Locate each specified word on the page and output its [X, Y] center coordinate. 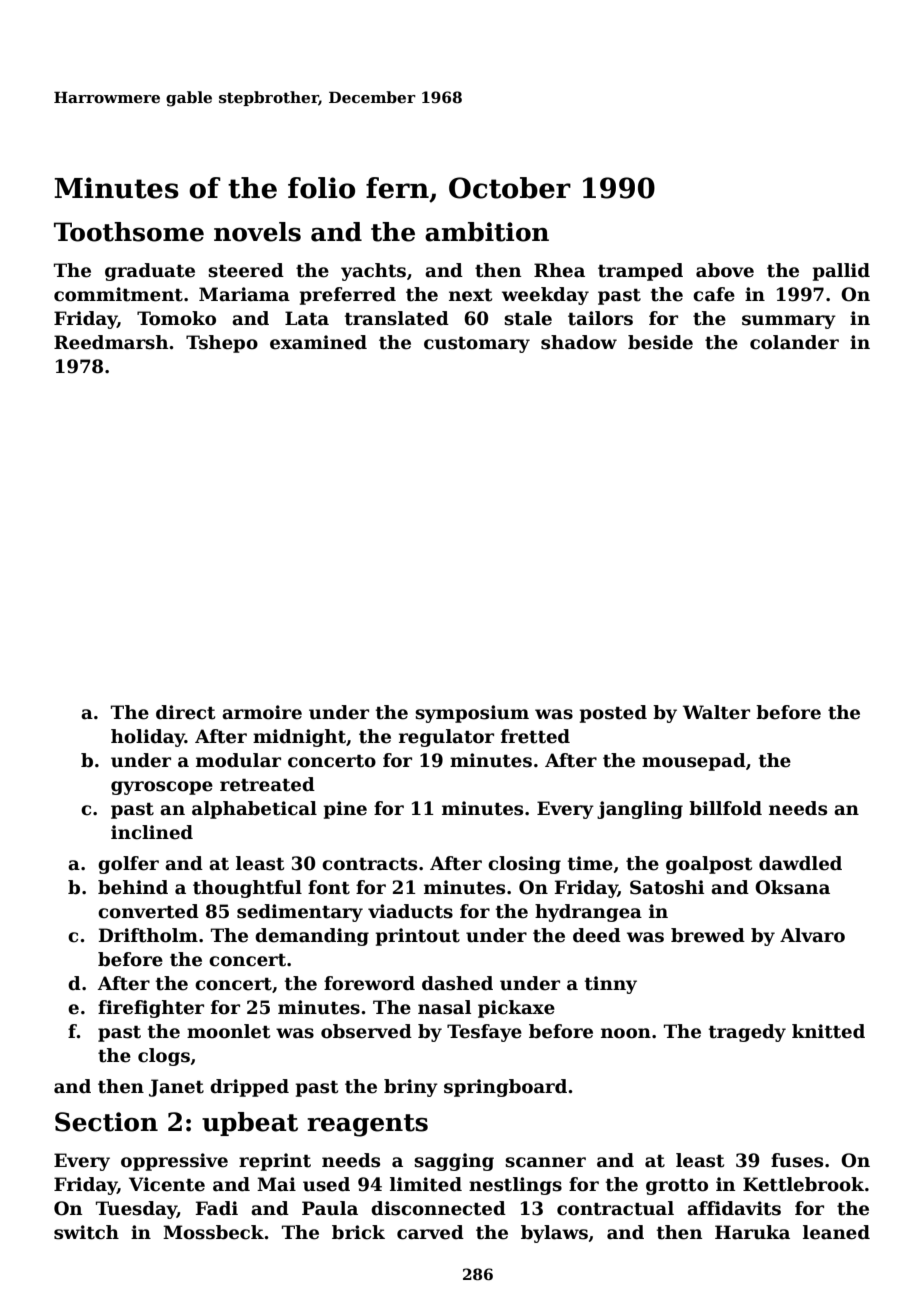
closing [524, 865]
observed [366, 1031]
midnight [299, 738]
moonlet [228, 1031]
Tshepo [222, 344]
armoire [262, 712]
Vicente [167, 1184]
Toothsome [129, 232]
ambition [487, 232]
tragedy [747, 1033]
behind [133, 887]
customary [477, 345]
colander [794, 342]
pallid [841, 272]
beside [660, 342]
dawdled [800, 863]
